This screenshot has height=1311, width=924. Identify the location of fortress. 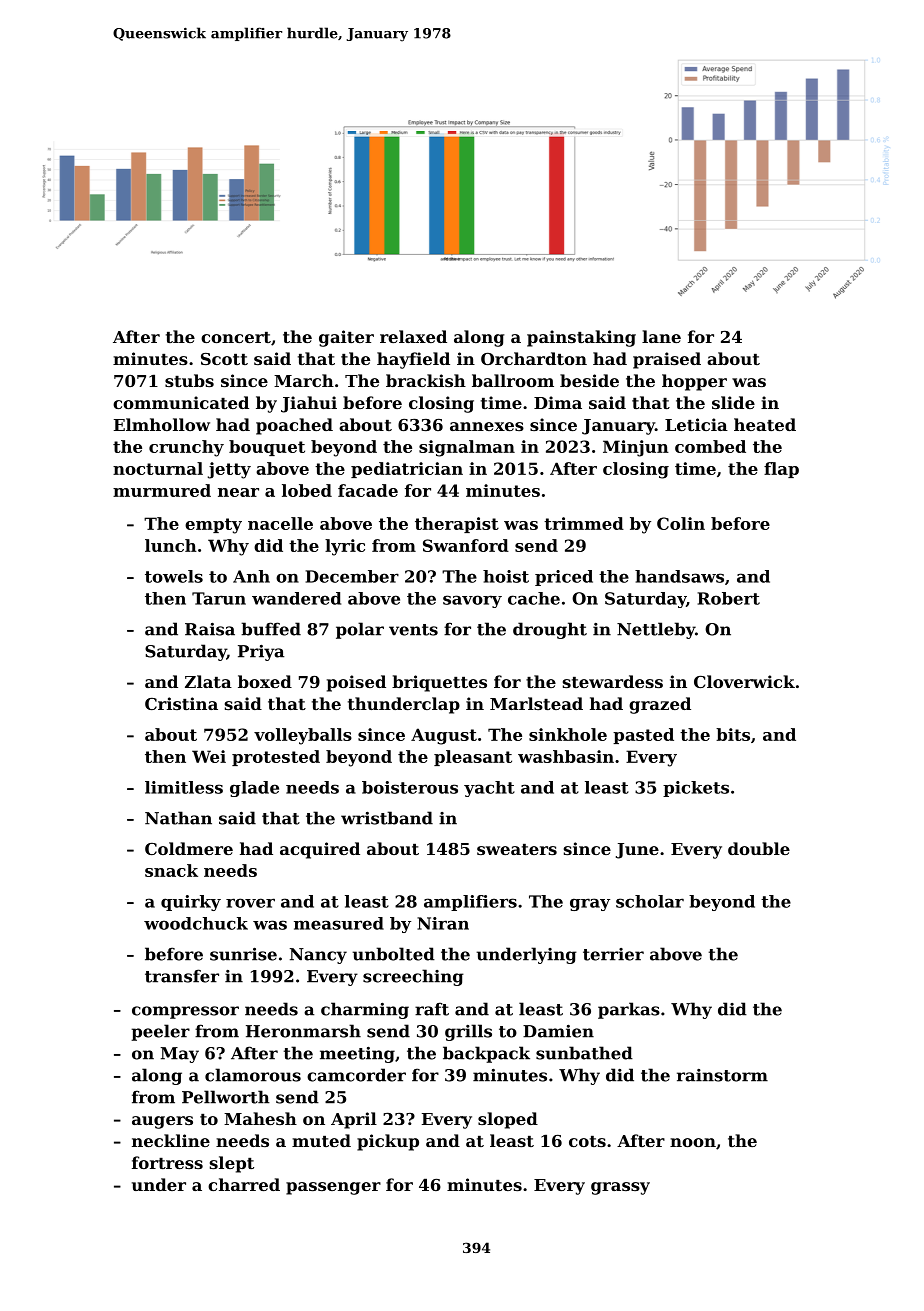
(167, 1162).
